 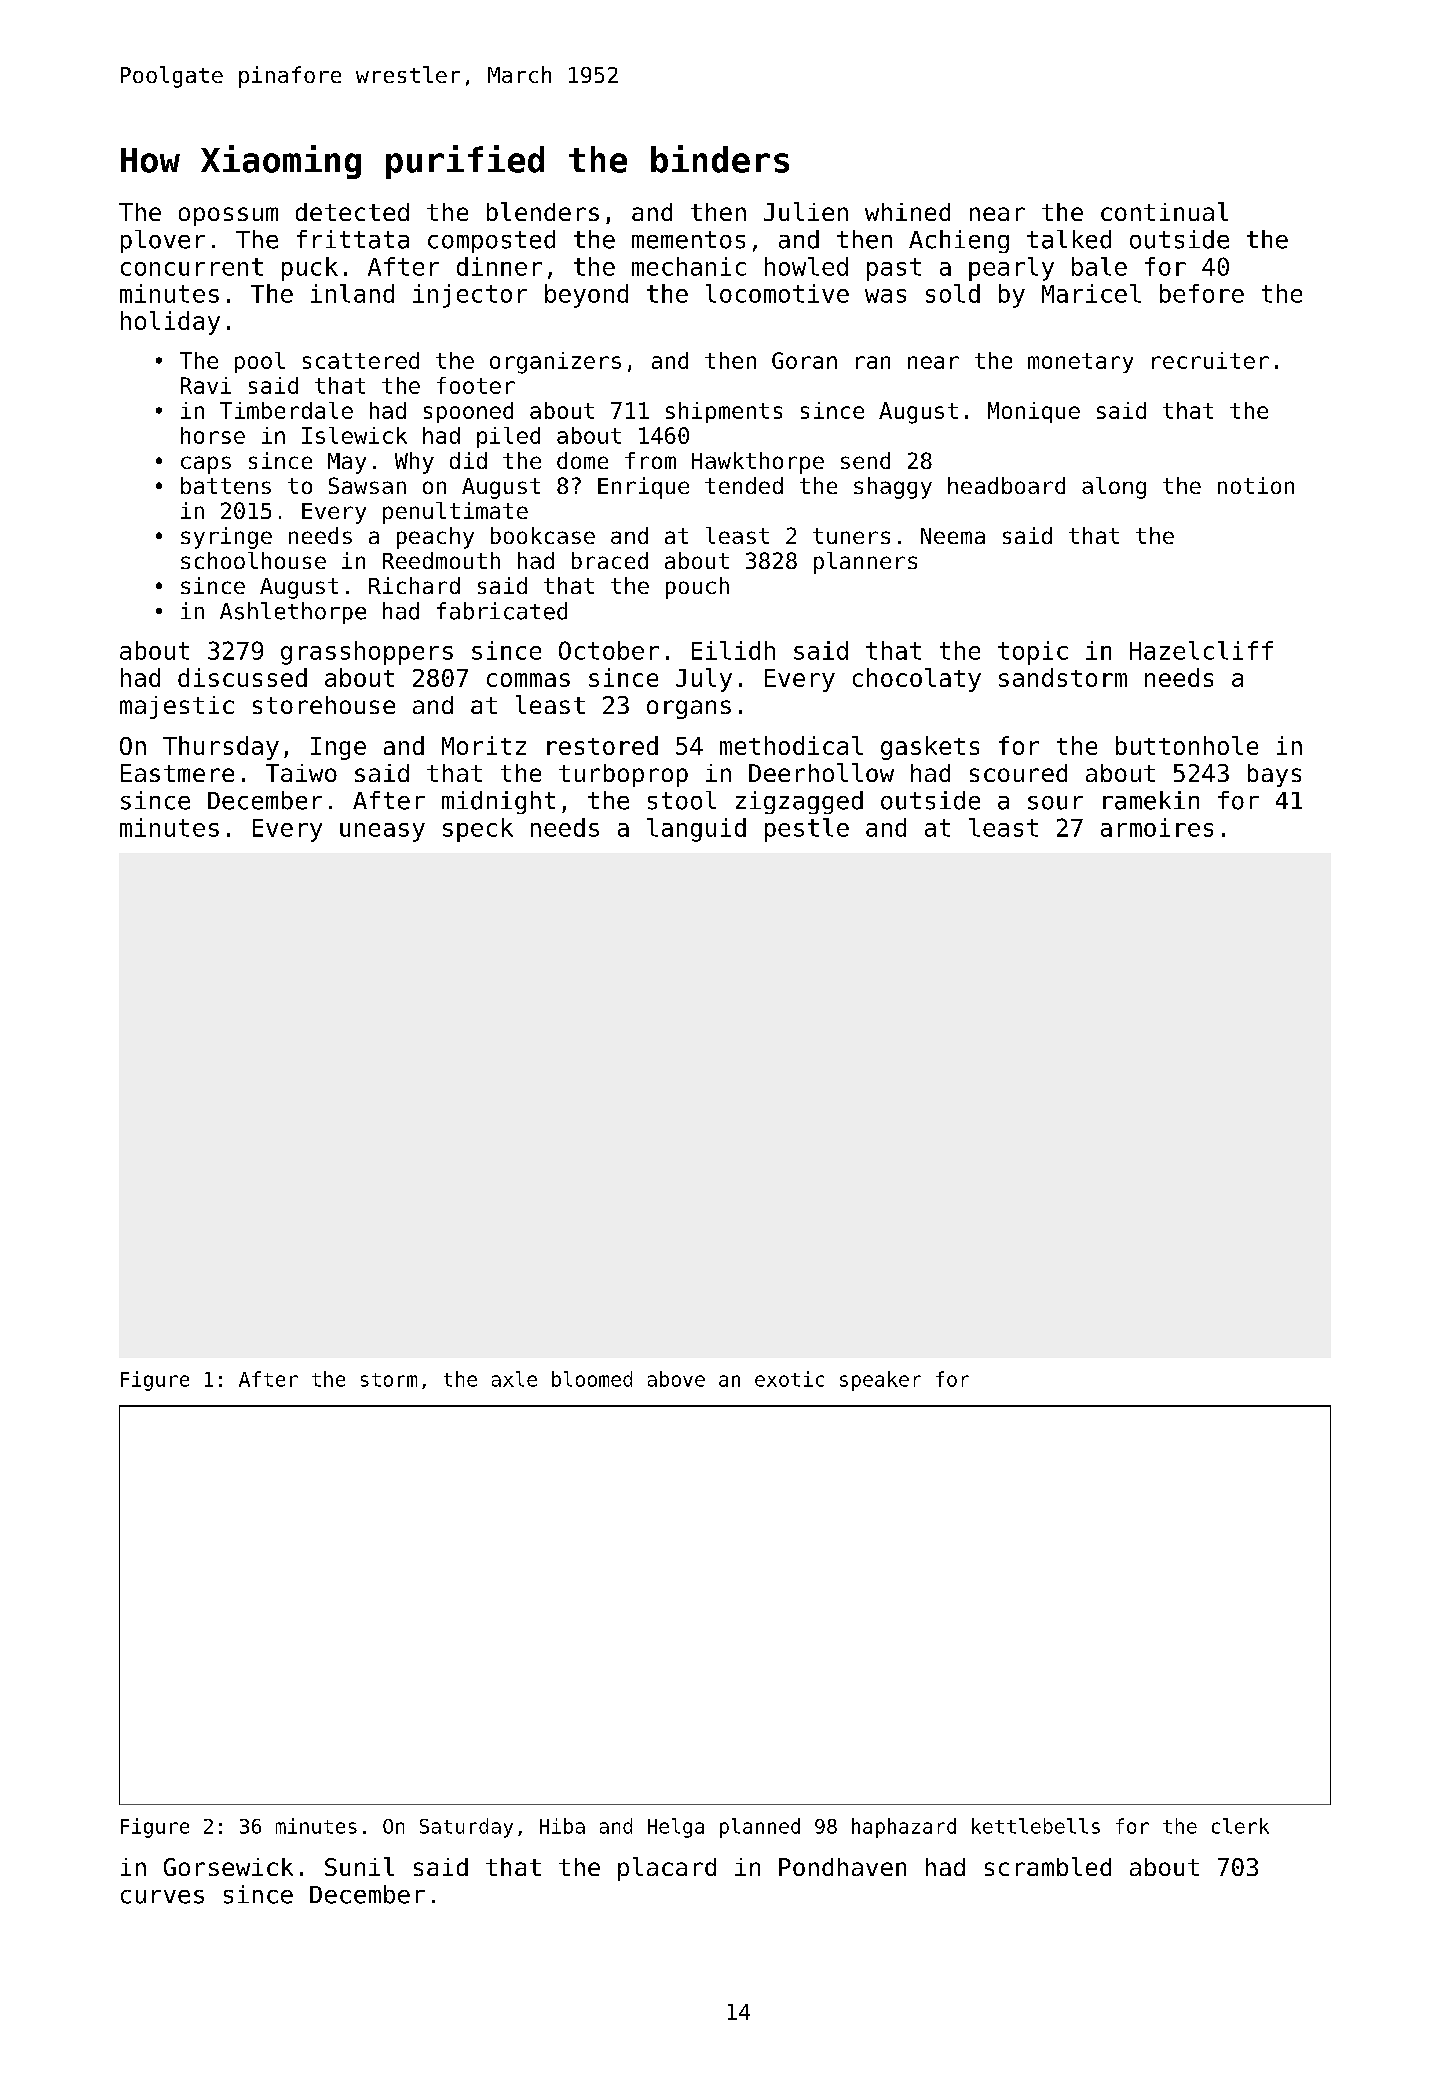 I want to click on exotic, so click(x=789, y=1379).
